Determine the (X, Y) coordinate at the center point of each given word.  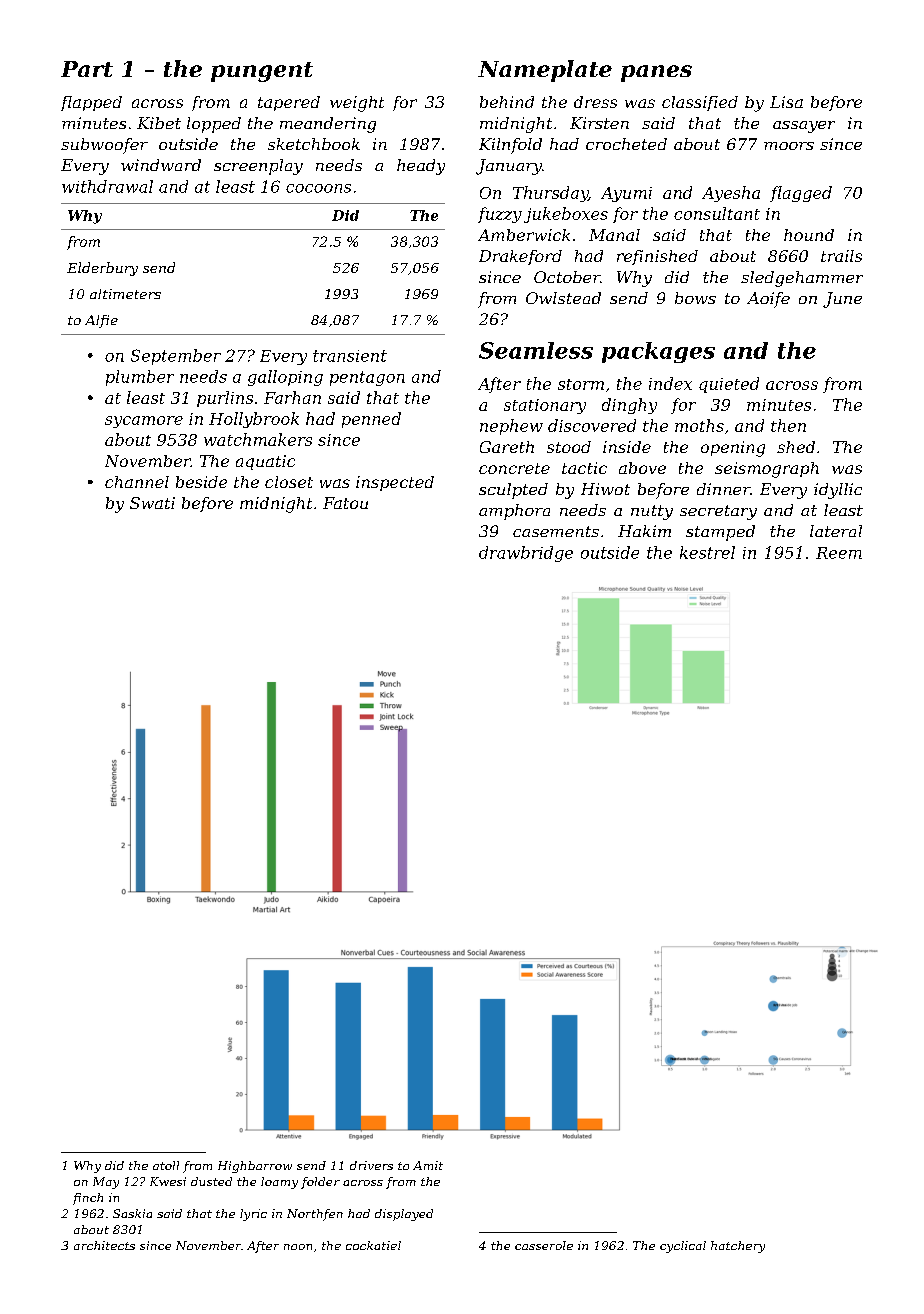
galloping (285, 378)
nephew (511, 427)
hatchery (738, 1247)
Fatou (345, 503)
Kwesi (168, 1181)
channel (137, 482)
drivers (371, 1165)
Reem (839, 553)
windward (161, 165)
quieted (729, 385)
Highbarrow (255, 1167)
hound (809, 235)
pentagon (367, 378)
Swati (152, 503)
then (788, 425)
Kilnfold (510, 146)
